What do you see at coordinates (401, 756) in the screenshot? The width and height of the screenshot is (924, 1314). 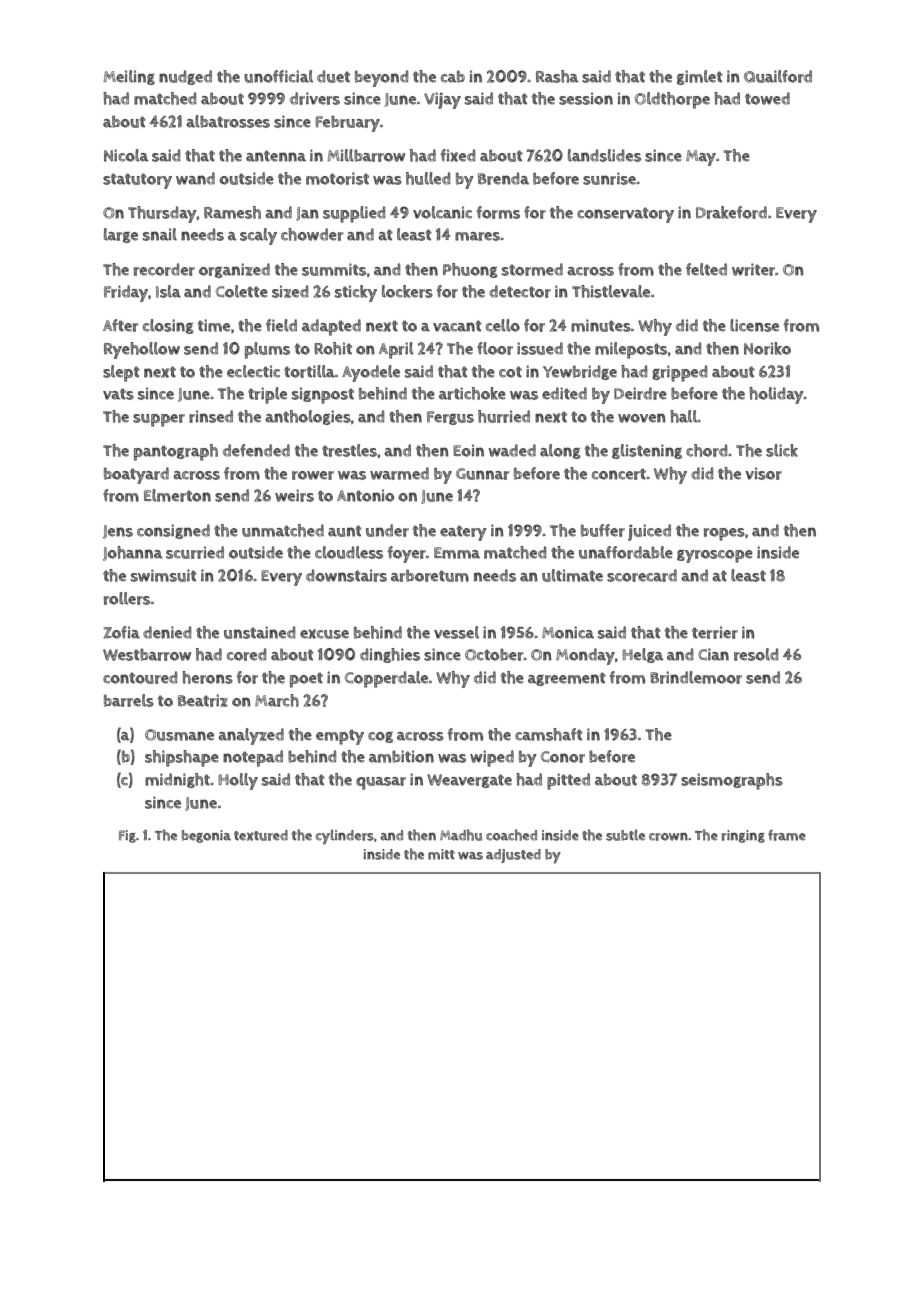 I see `ambition` at bounding box center [401, 756].
